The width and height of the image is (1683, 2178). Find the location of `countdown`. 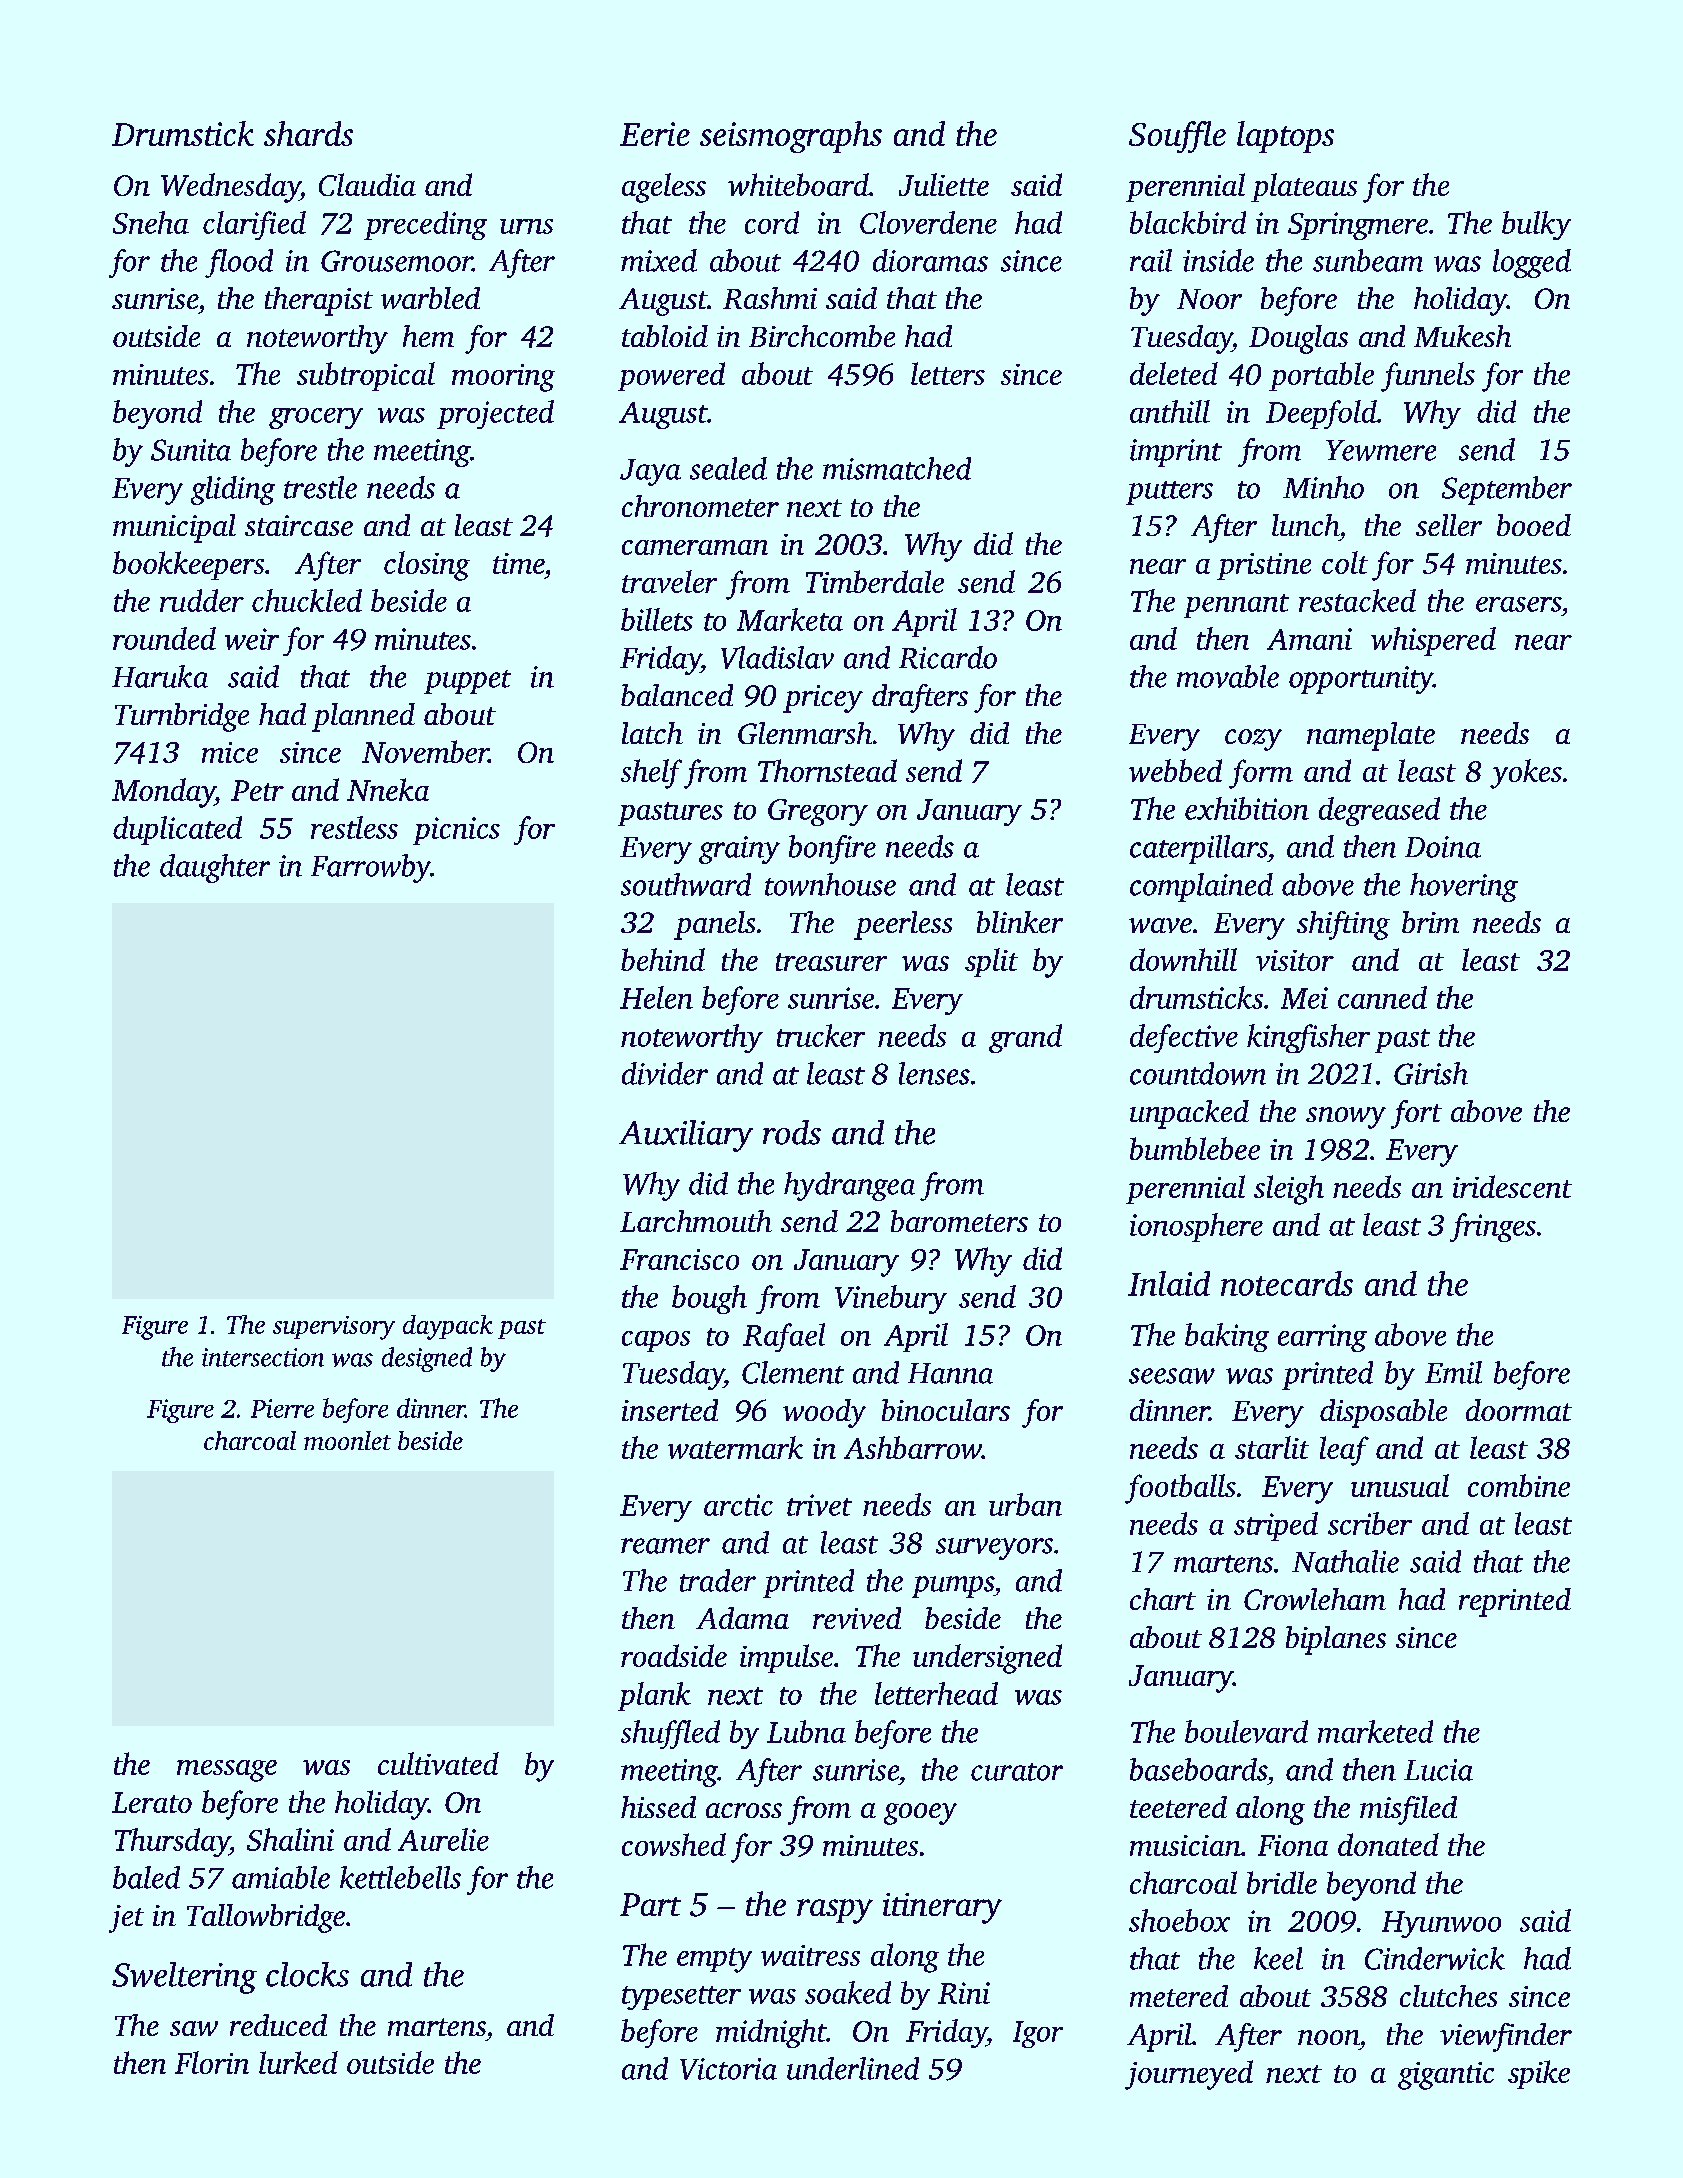

countdown is located at coordinates (1198, 1073).
